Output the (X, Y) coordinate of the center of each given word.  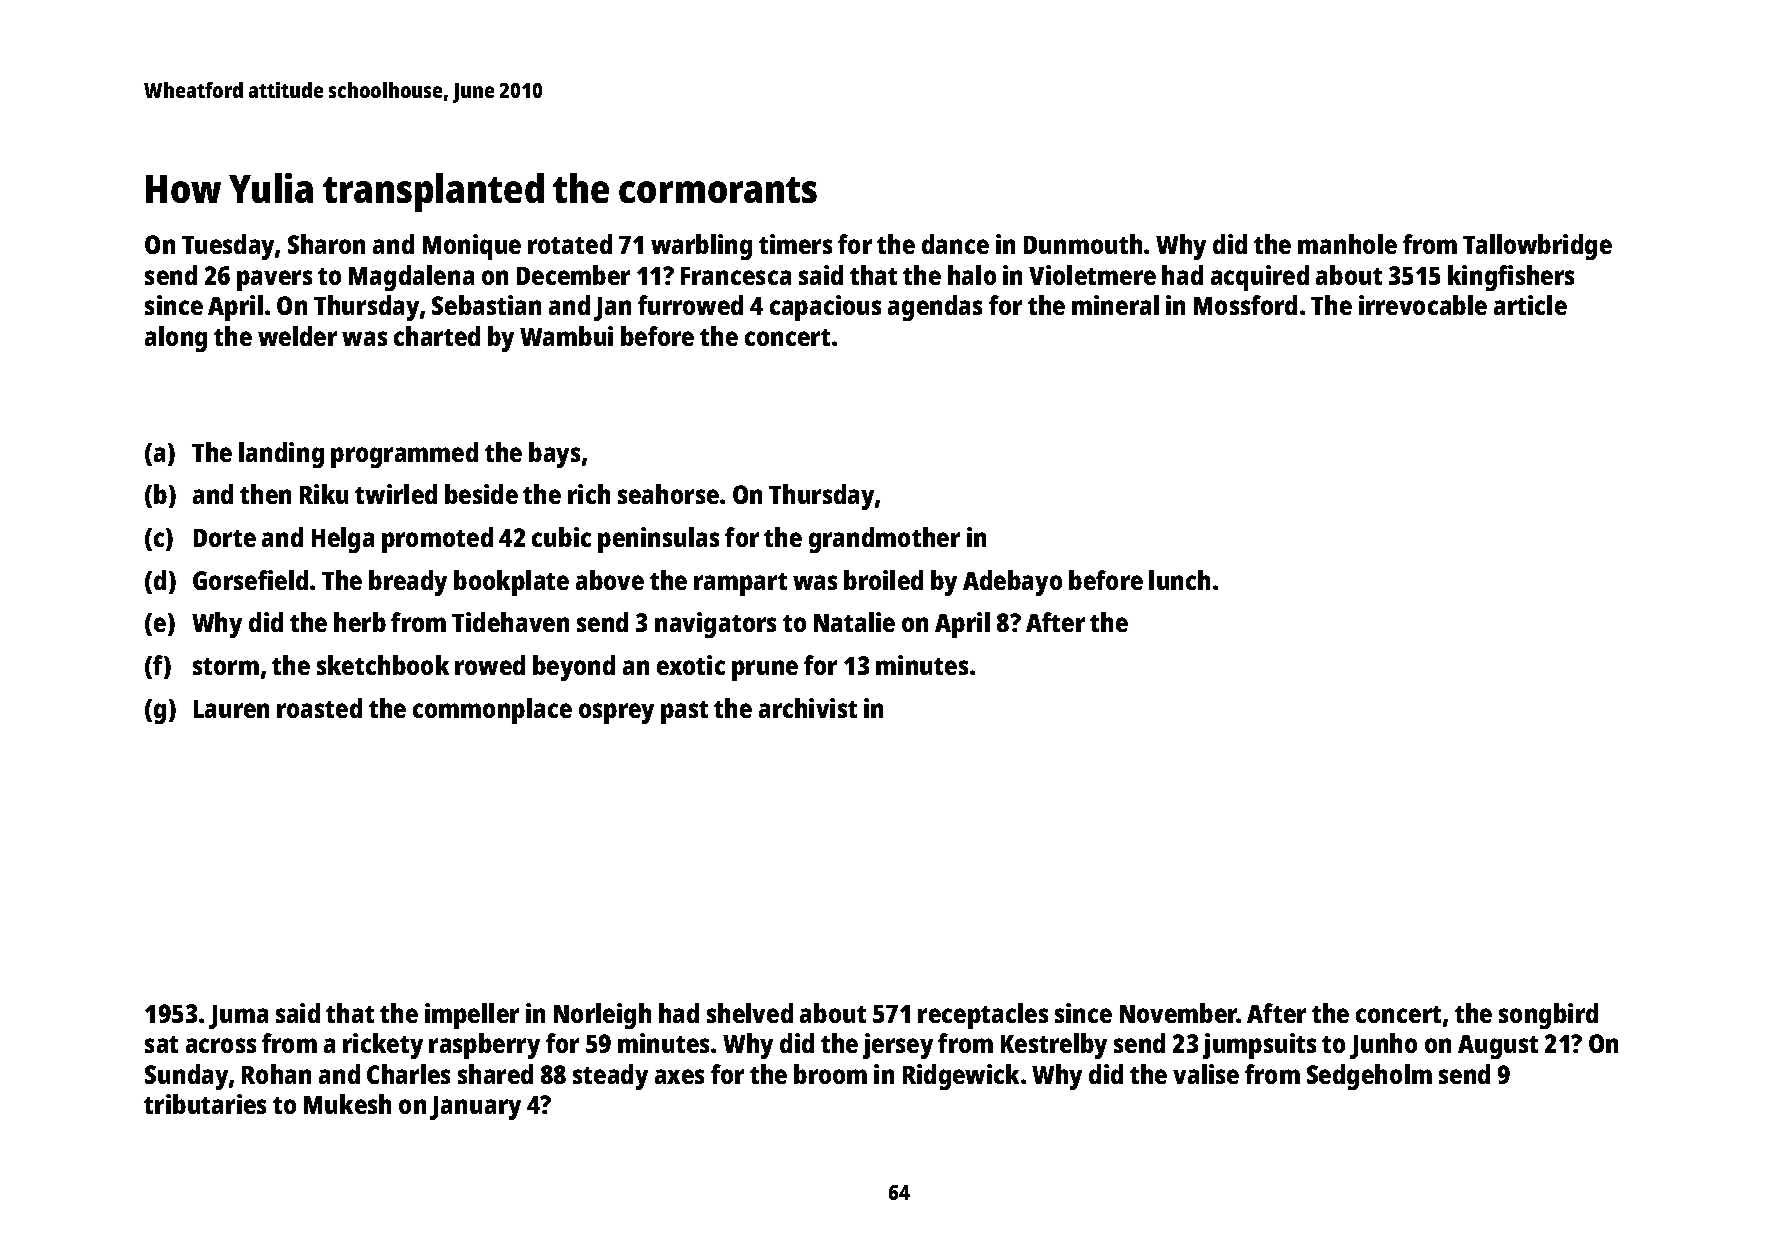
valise (1206, 1074)
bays (554, 455)
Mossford (1245, 305)
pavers (274, 280)
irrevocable (1423, 305)
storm (226, 666)
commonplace (492, 711)
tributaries (205, 1104)
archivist (808, 708)
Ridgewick (961, 1077)
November (1178, 1013)
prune (765, 670)
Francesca (736, 276)
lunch (1179, 580)
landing (281, 455)
